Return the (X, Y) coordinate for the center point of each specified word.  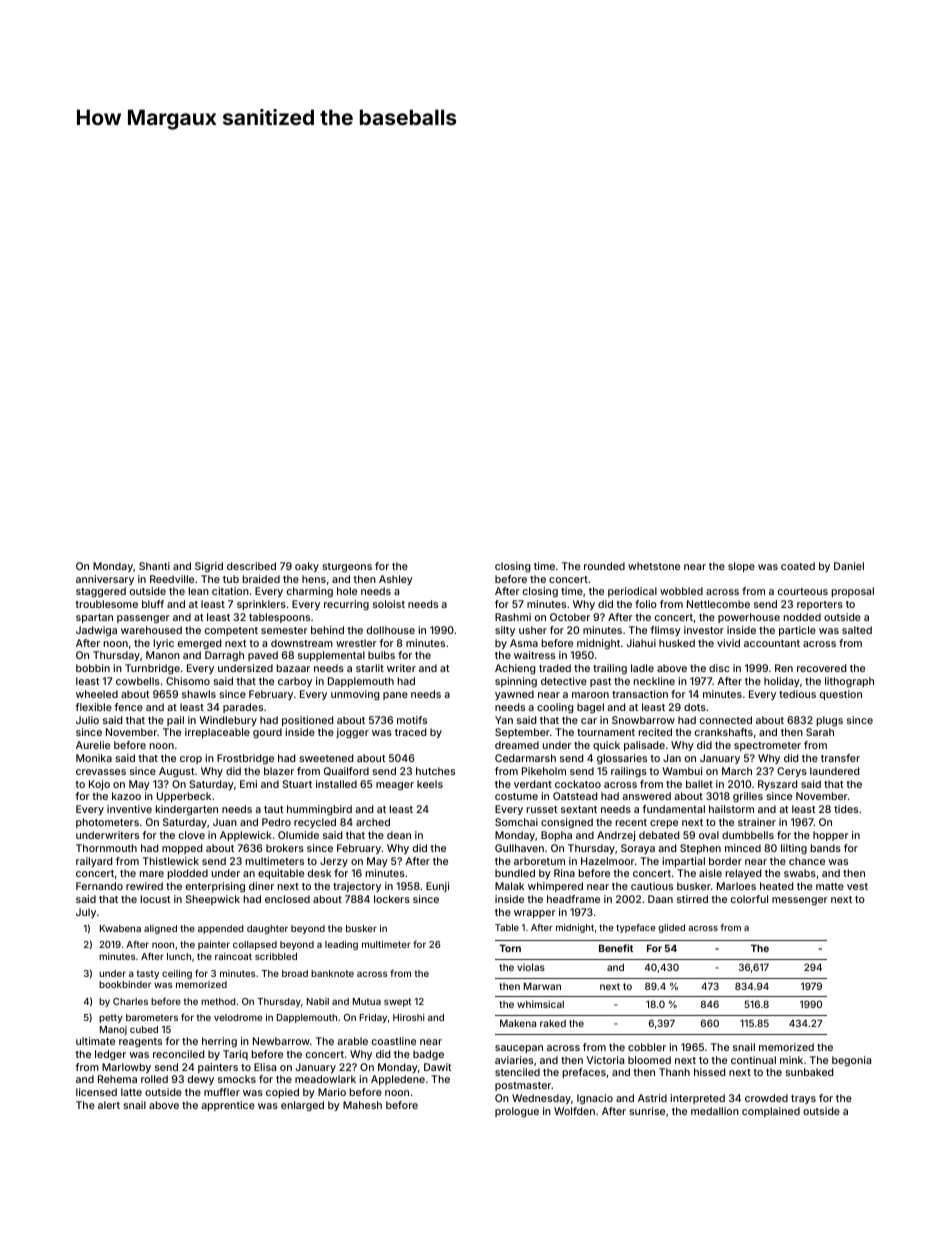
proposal (853, 592)
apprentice (228, 1106)
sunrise (647, 1111)
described (251, 566)
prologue (517, 1112)
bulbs (381, 655)
